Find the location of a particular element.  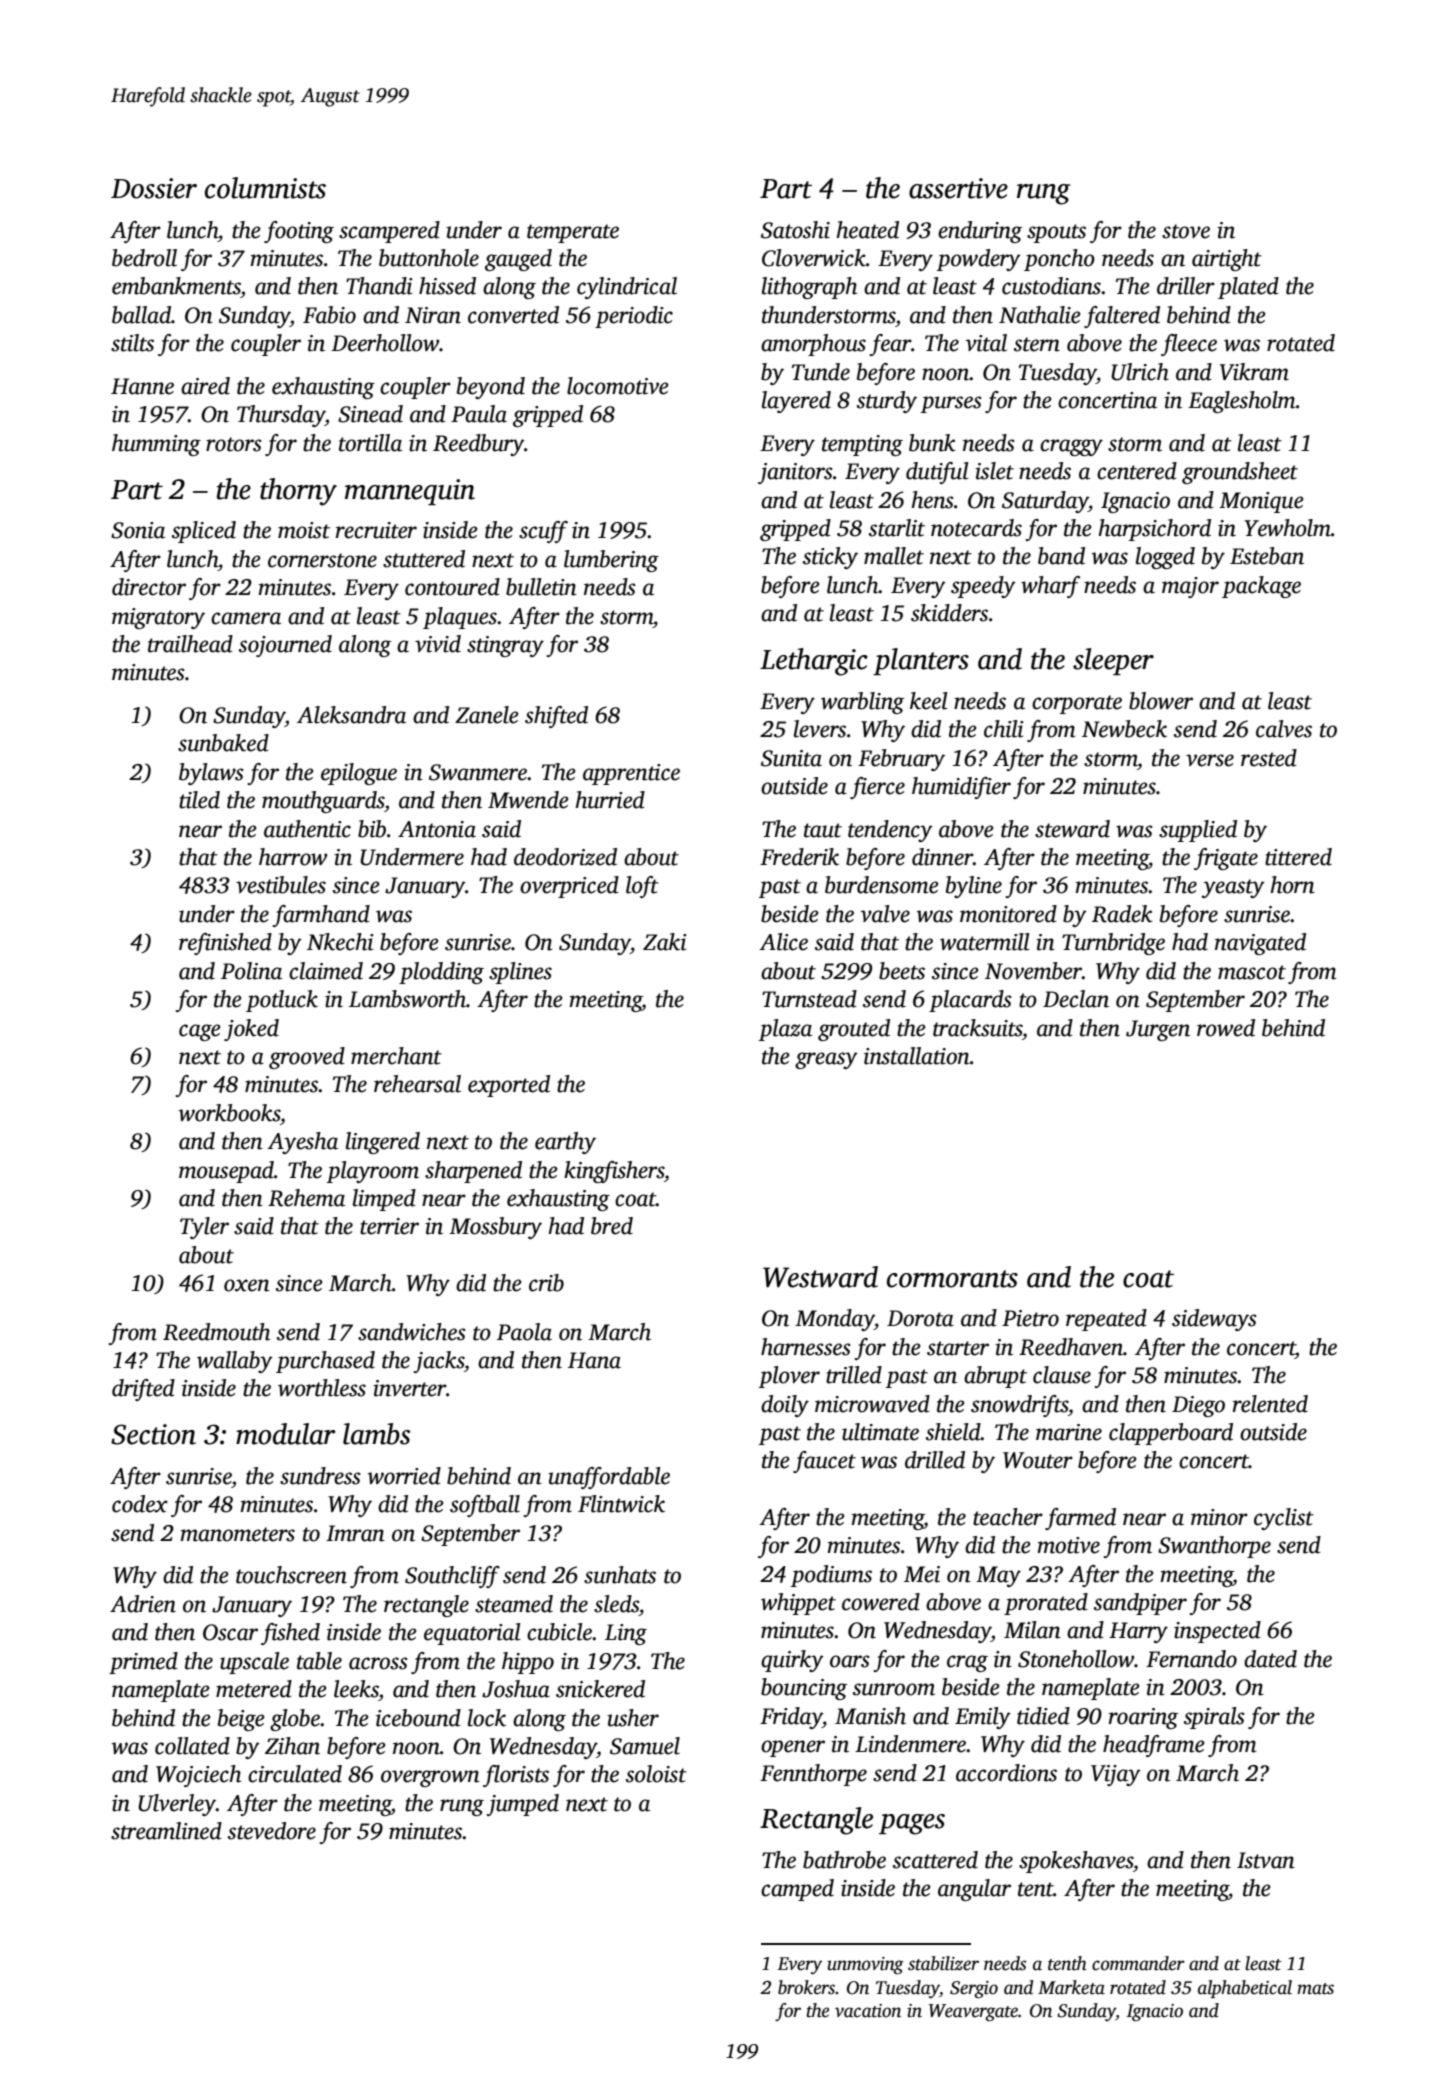

trilled is located at coordinates (854, 1375).
